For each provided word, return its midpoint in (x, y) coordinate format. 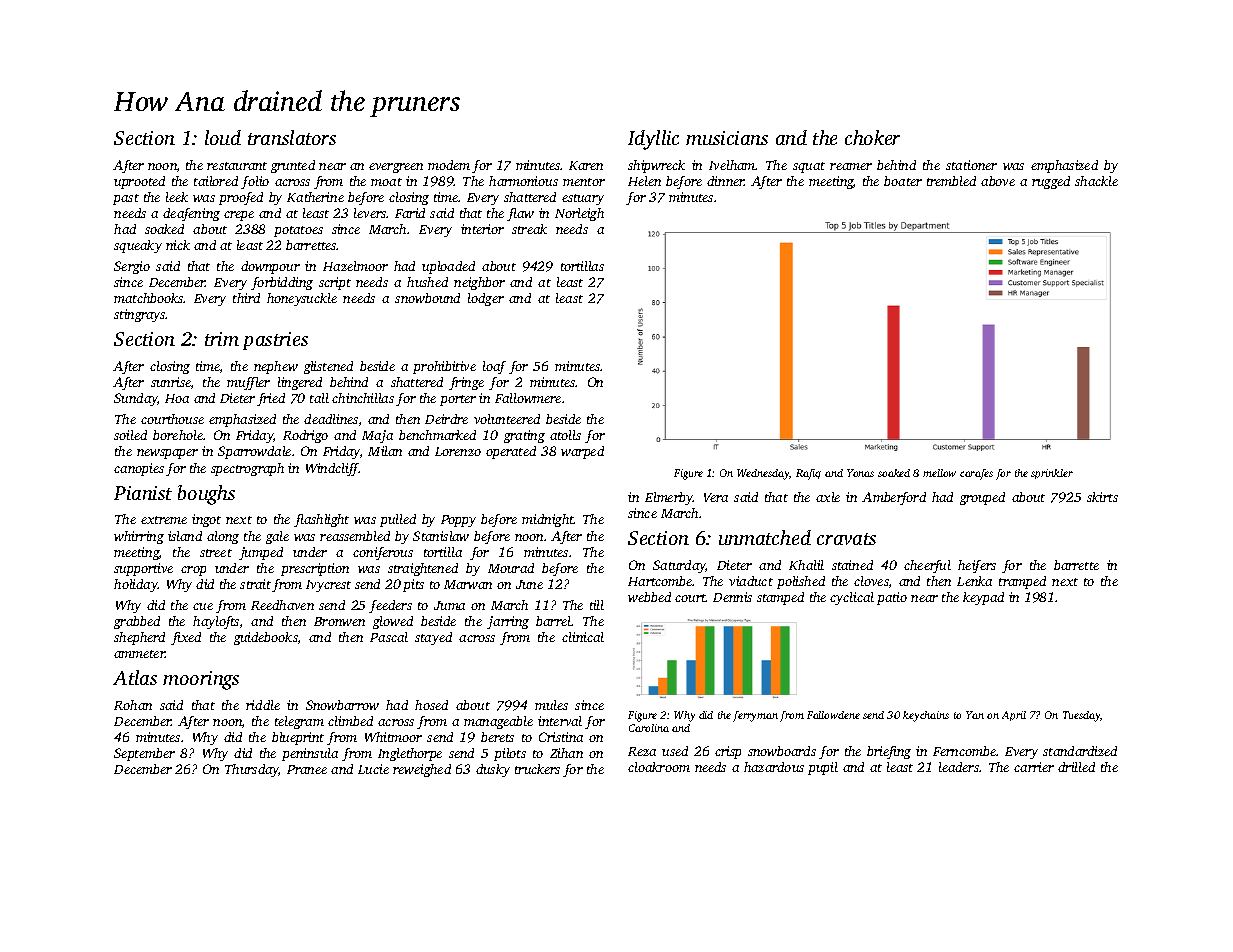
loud (223, 137)
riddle (263, 705)
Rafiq (808, 474)
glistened (328, 367)
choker (872, 137)
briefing (889, 752)
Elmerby (669, 498)
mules (551, 705)
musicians (727, 138)
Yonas (860, 473)
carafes (976, 474)
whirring (139, 537)
